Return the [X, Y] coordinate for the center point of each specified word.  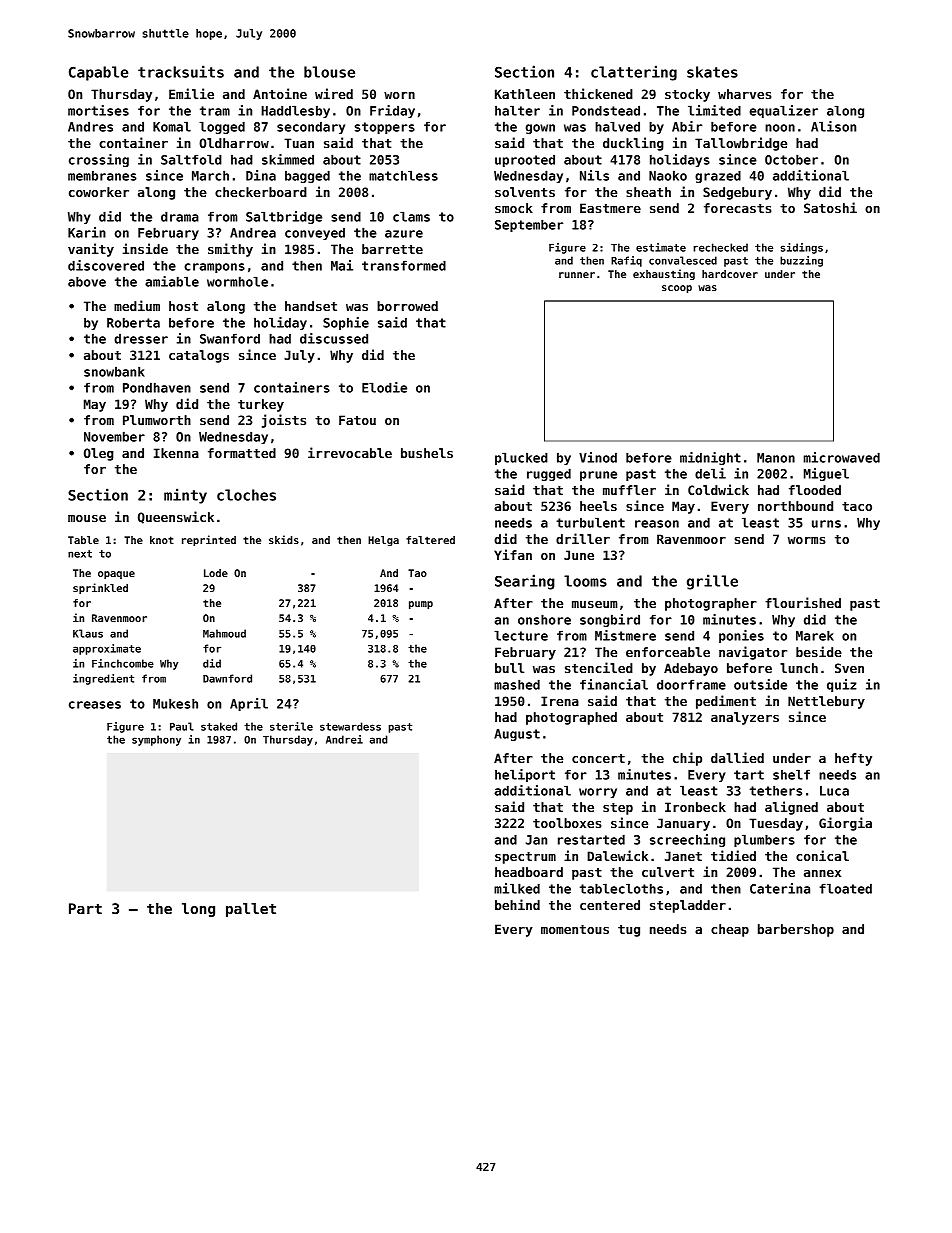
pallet [251, 910]
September [529, 225]
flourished [803, 602]
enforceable [668, 652]
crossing [99, 160]
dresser [141, 339]
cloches [246, 495]
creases [95, 705]
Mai [342, 265]
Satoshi [830, 207]
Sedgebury [737, 193]
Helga [383, 541]
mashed [517, 684]
